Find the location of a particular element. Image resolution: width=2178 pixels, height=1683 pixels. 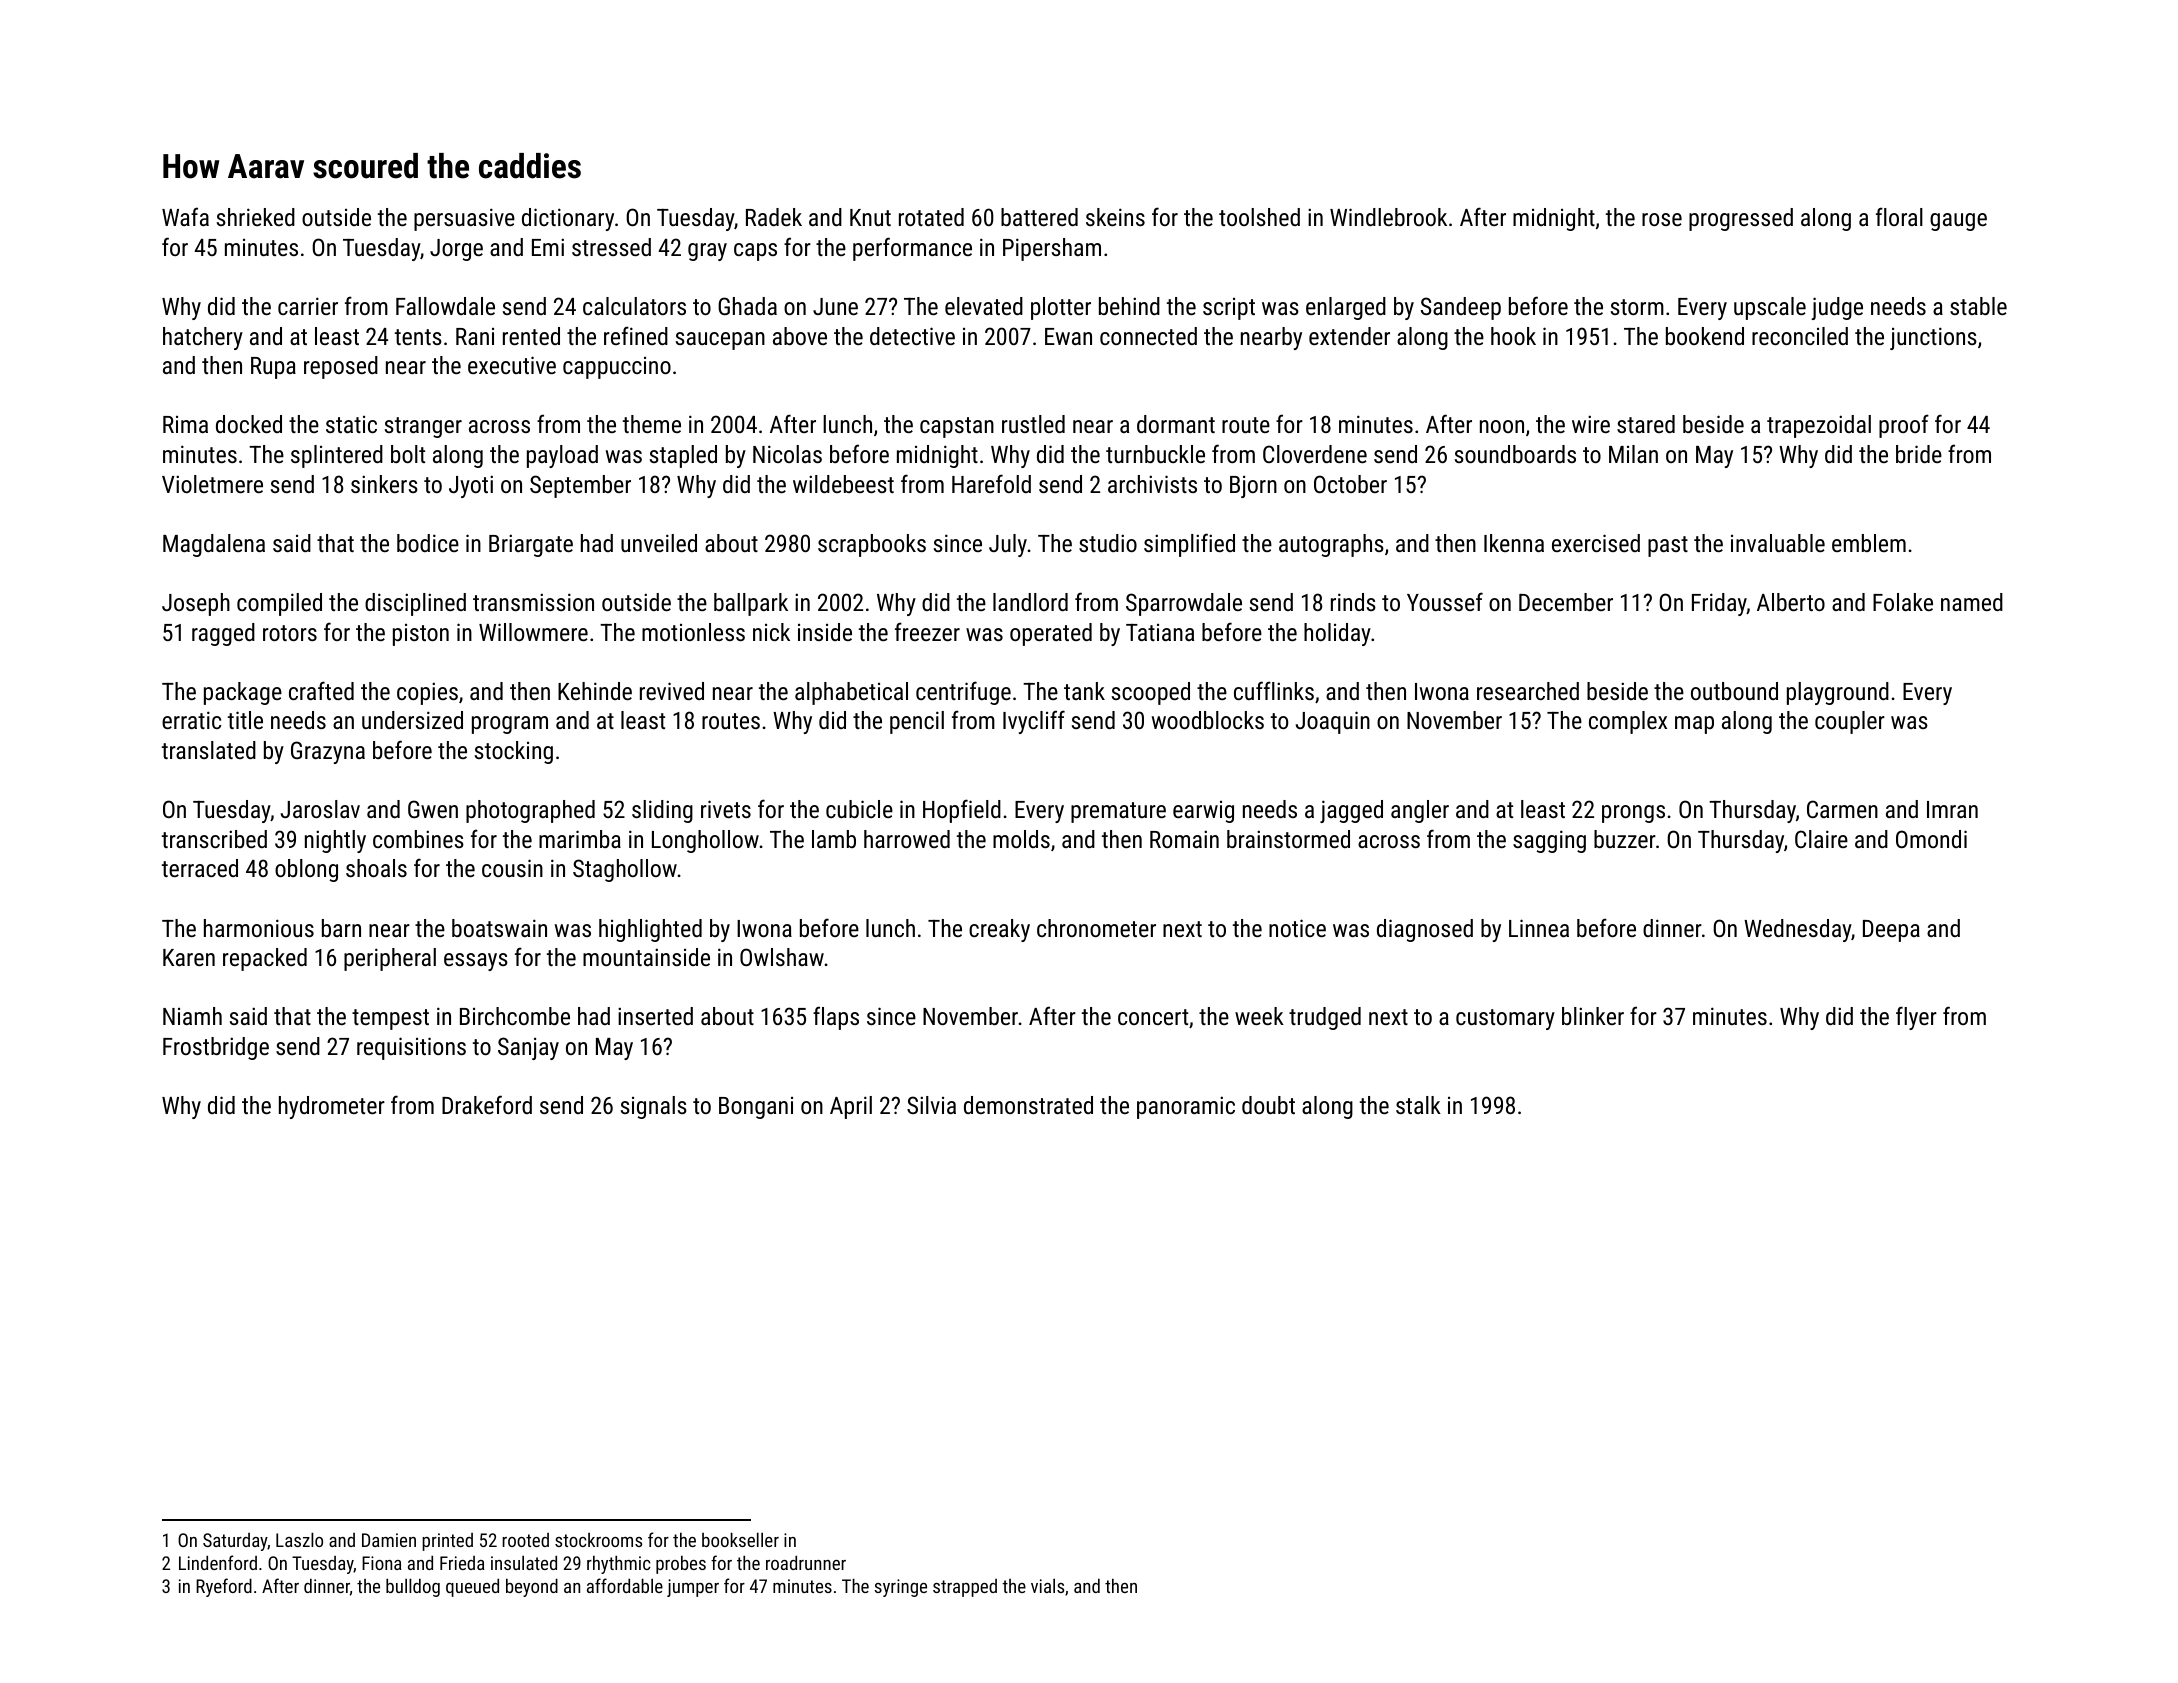

floral is located at coordinates (1899, 216).
